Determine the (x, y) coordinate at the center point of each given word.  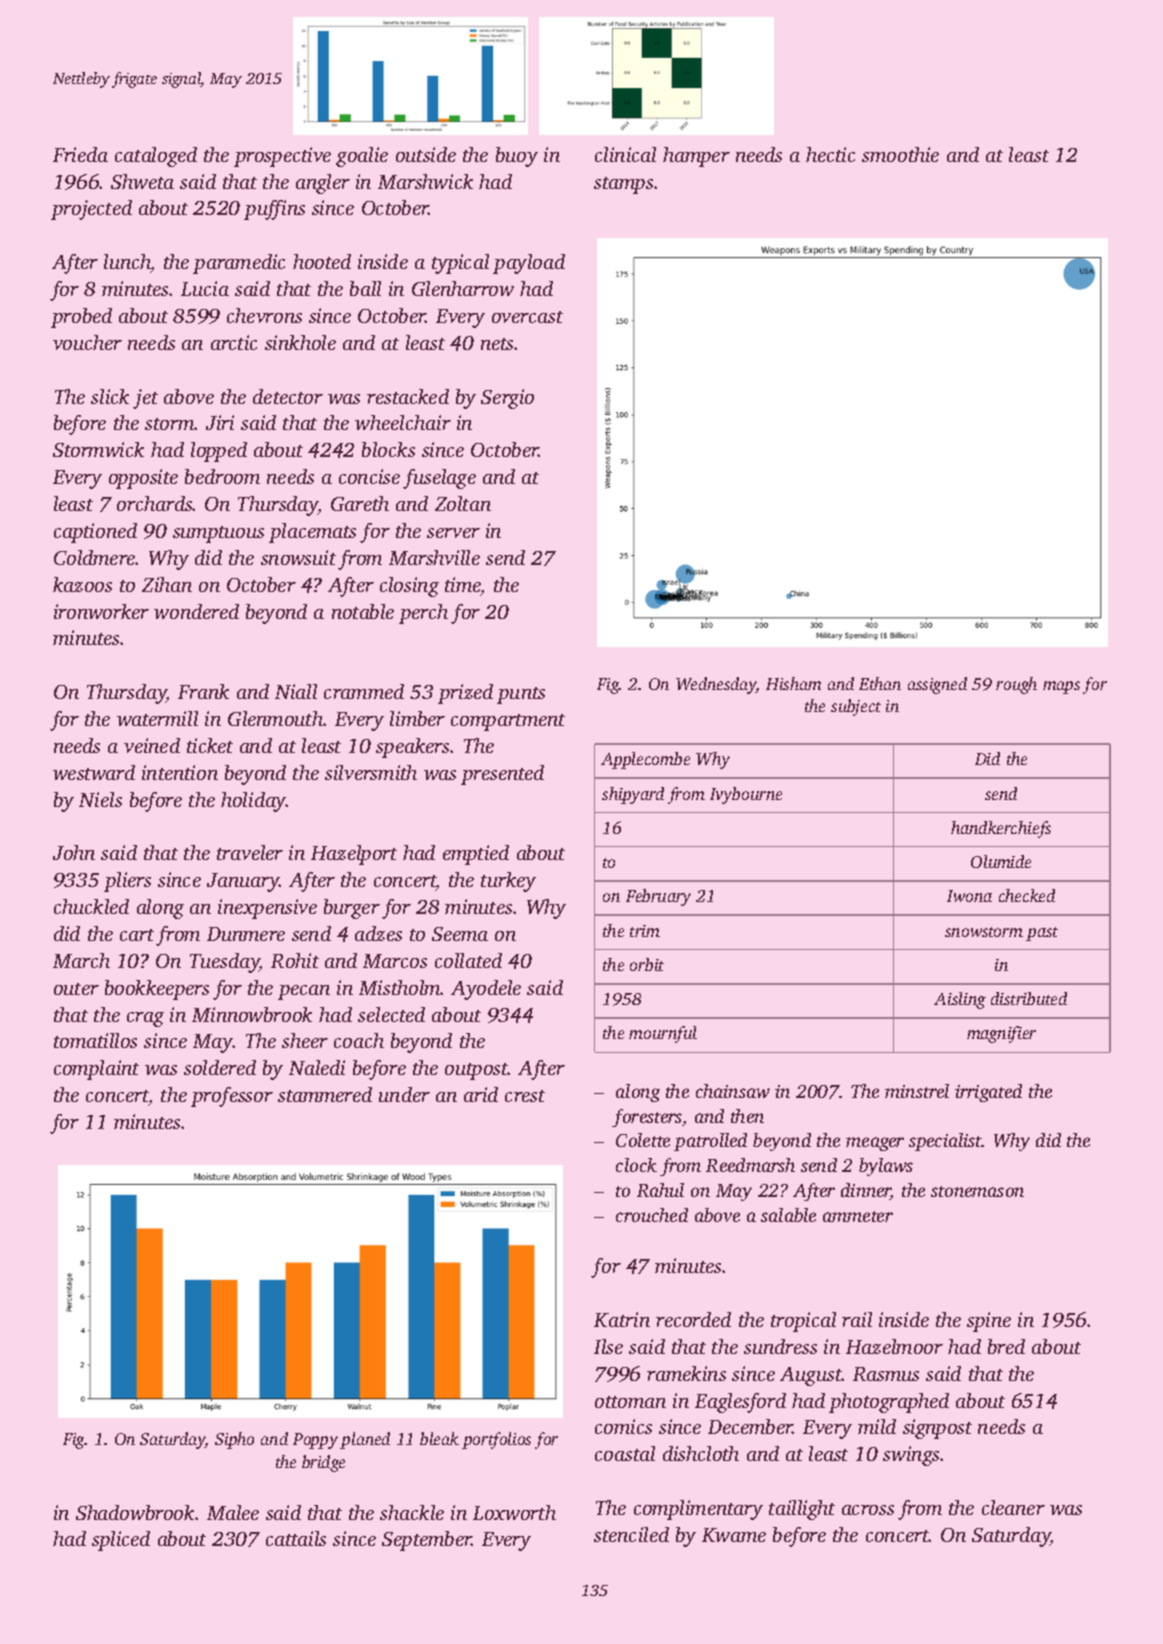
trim (645, 931)
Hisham (793, 683)
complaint (96, 1070)
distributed (1029, 998)
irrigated (988, 1093)
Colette (643, 1140)
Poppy (315, 1441)
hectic (830, 154)
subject (856, 707)
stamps (623, 185)
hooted (322, 261)
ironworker (101, 611)
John (74, 852)
